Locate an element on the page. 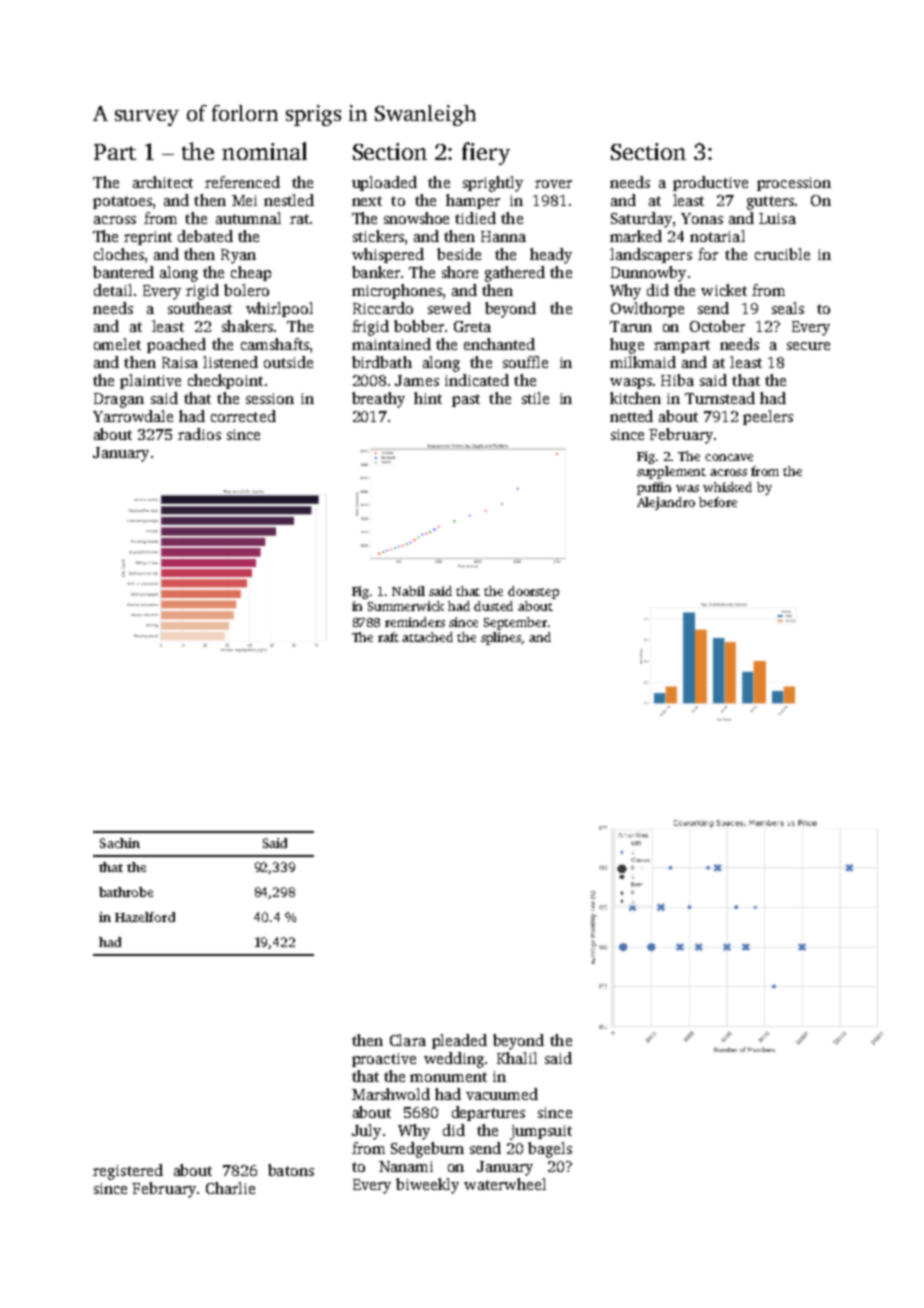 Image resolution: width=924 pixels, height=1308 pixels. secure is located at coordinates (808, 346).
